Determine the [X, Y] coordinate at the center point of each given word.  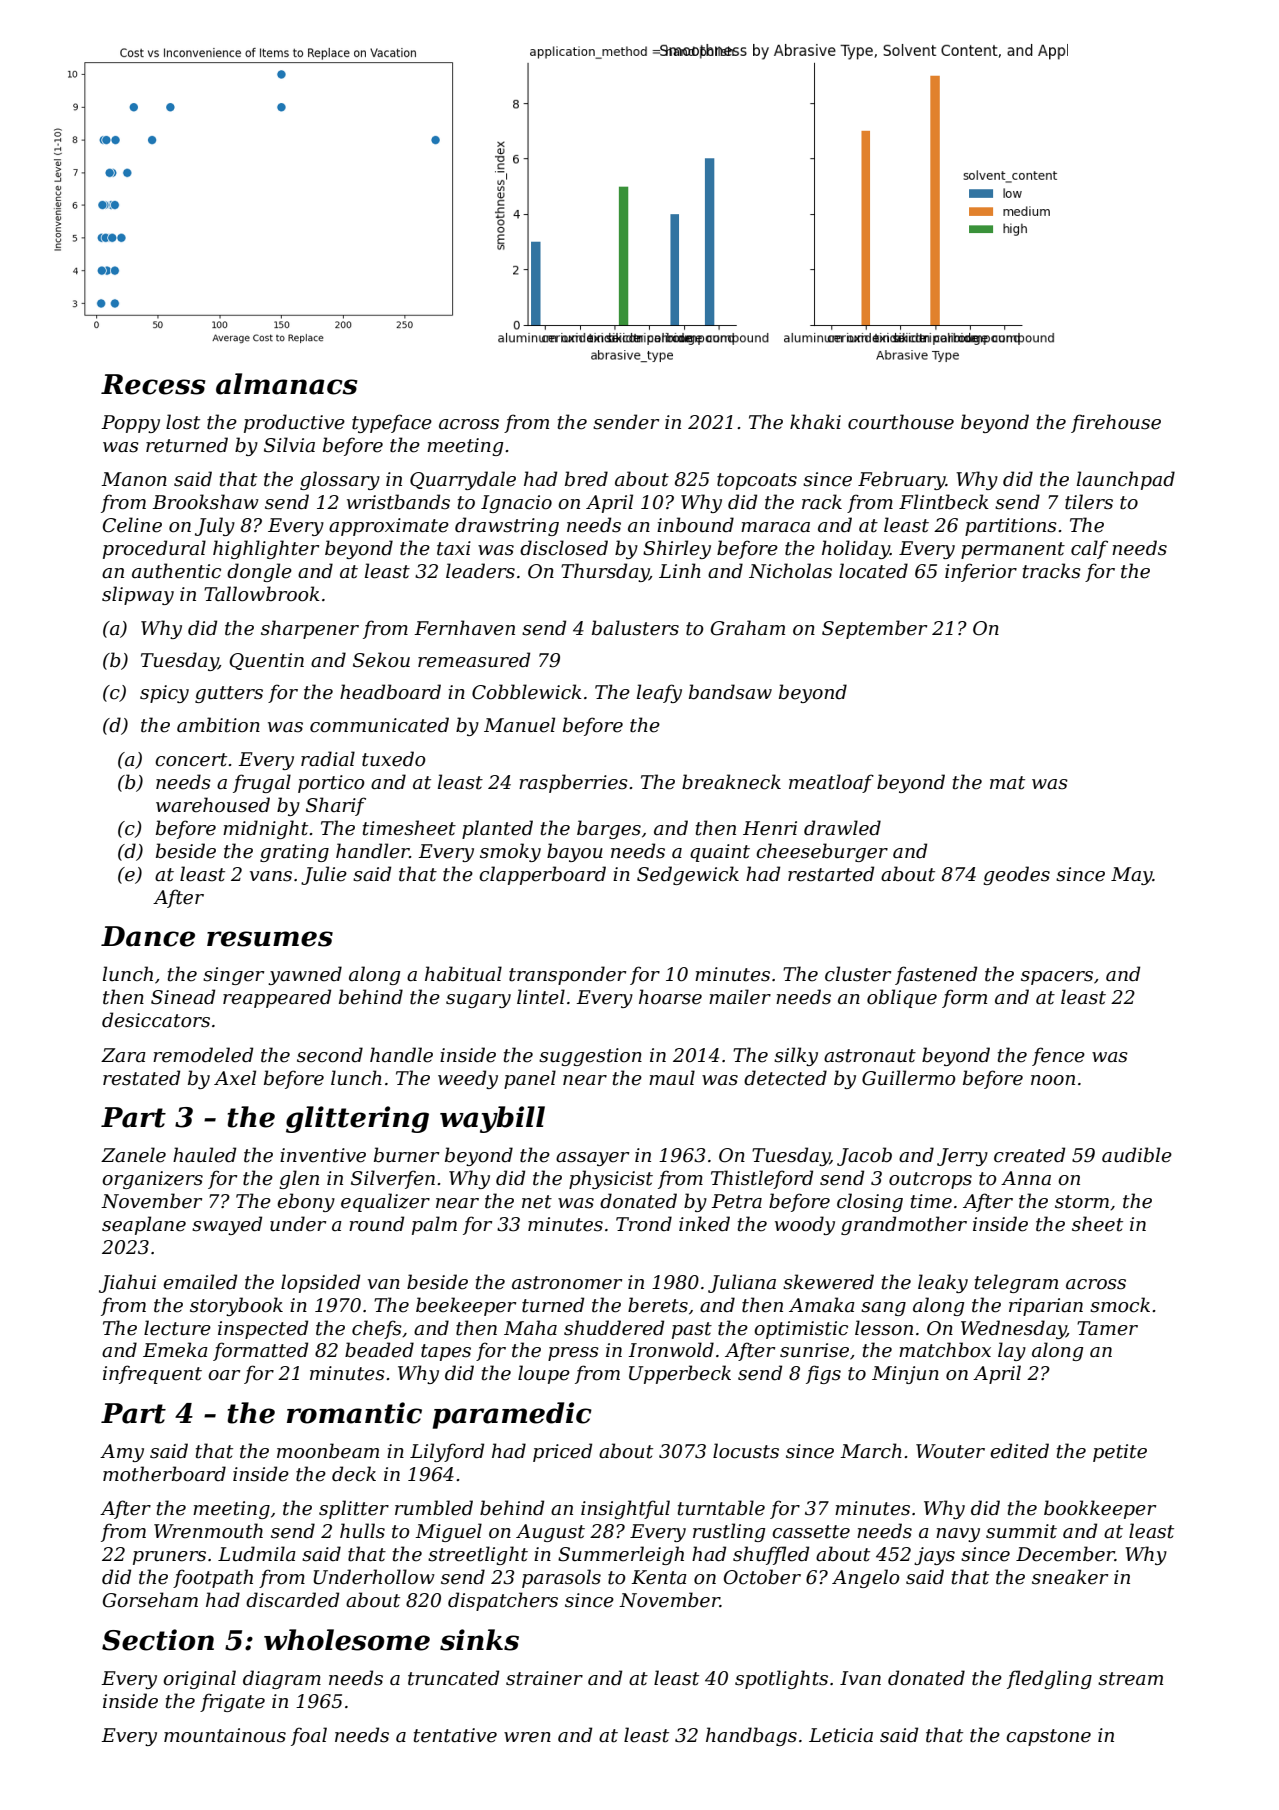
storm [1082, 1202]
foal [309, 1736]
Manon [134, 479]
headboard [390, 692]
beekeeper [466, 1306]
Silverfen [393, 1179]
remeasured [474, 660]
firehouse [1116, 423]
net [537, 1202]
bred [586, 479]
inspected [263, 1329]
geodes [1017, 875]
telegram [1016, 1283]
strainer [544, 1678]
